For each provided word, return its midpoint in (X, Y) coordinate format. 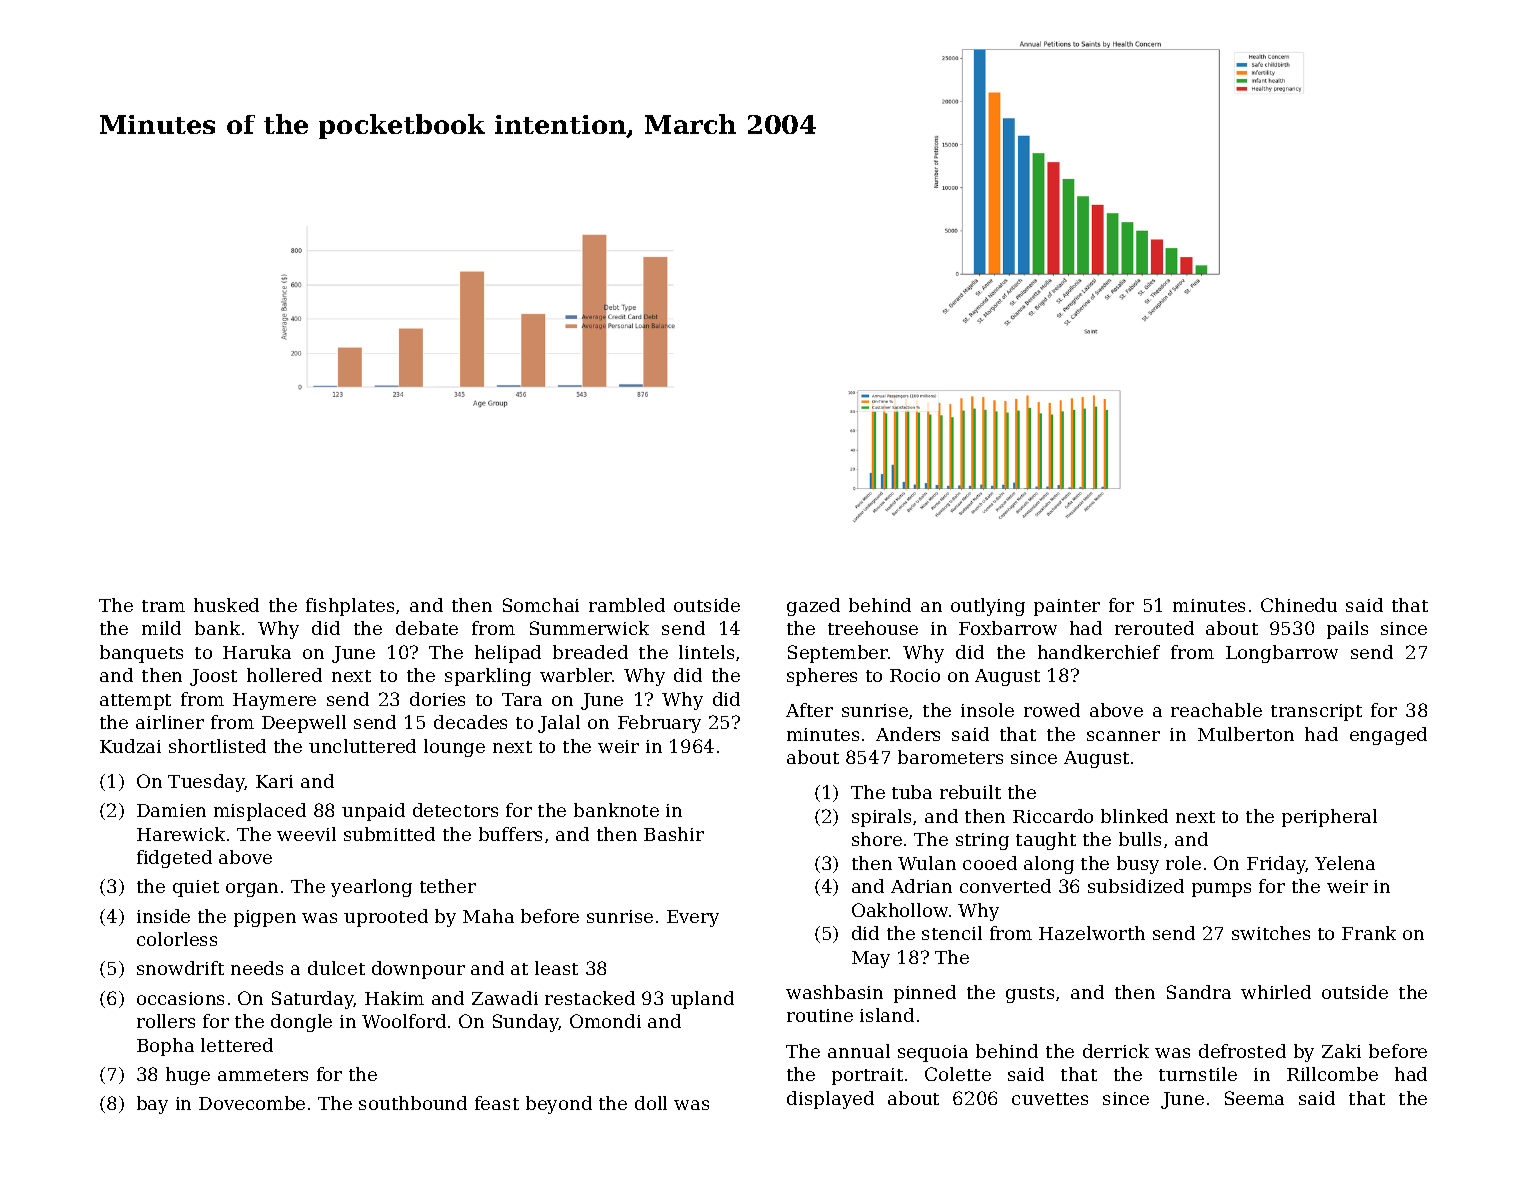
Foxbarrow (1008, 628)
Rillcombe (1332, 1074)
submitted (389, 834)
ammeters (263, 1075)
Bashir (674, 834)
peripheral (1329, 818)
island (887, 1015)
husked (226, 605)
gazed (813, 607)
